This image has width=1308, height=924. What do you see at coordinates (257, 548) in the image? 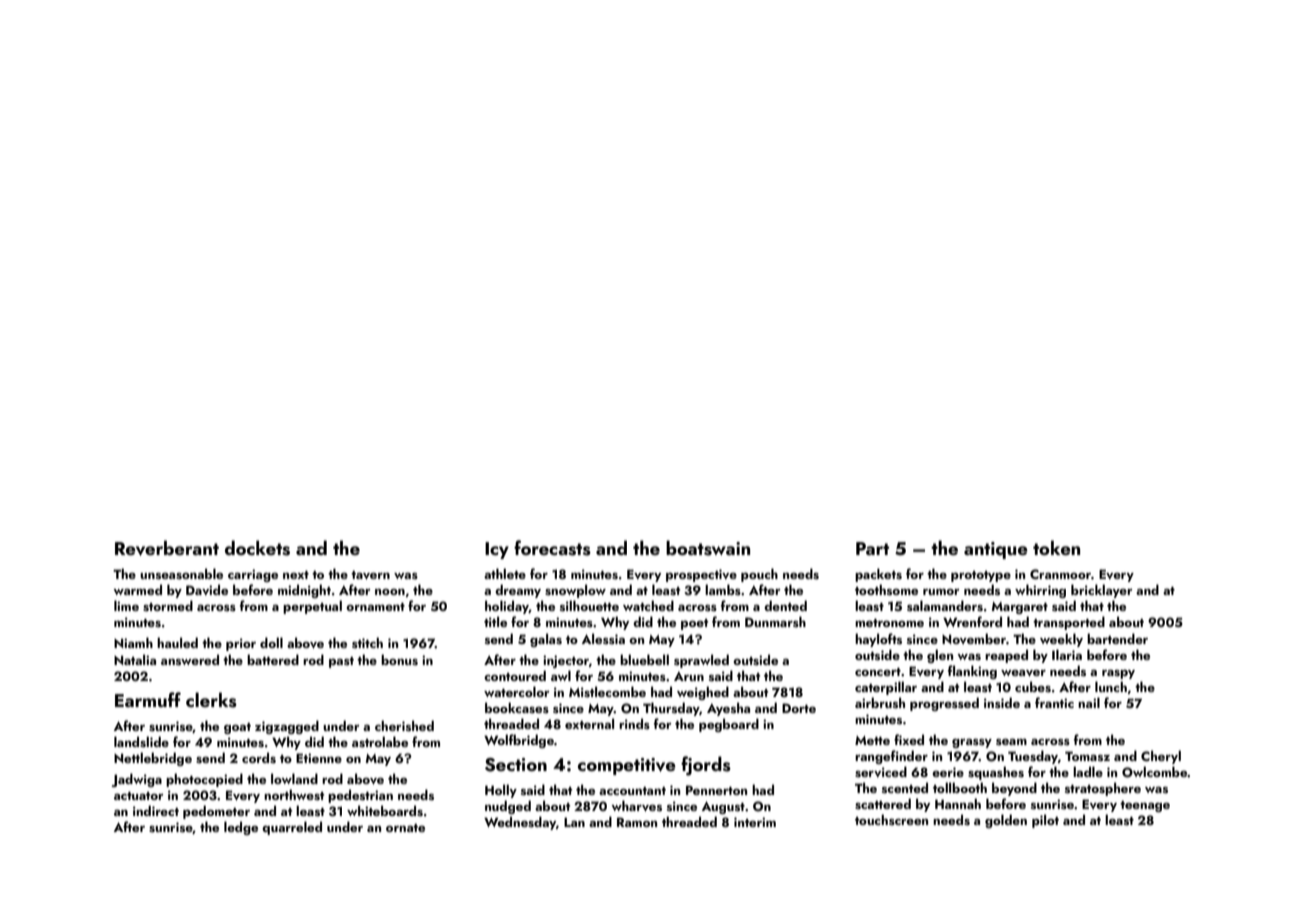
I see `dockets` at bounding box center [257, 548].
